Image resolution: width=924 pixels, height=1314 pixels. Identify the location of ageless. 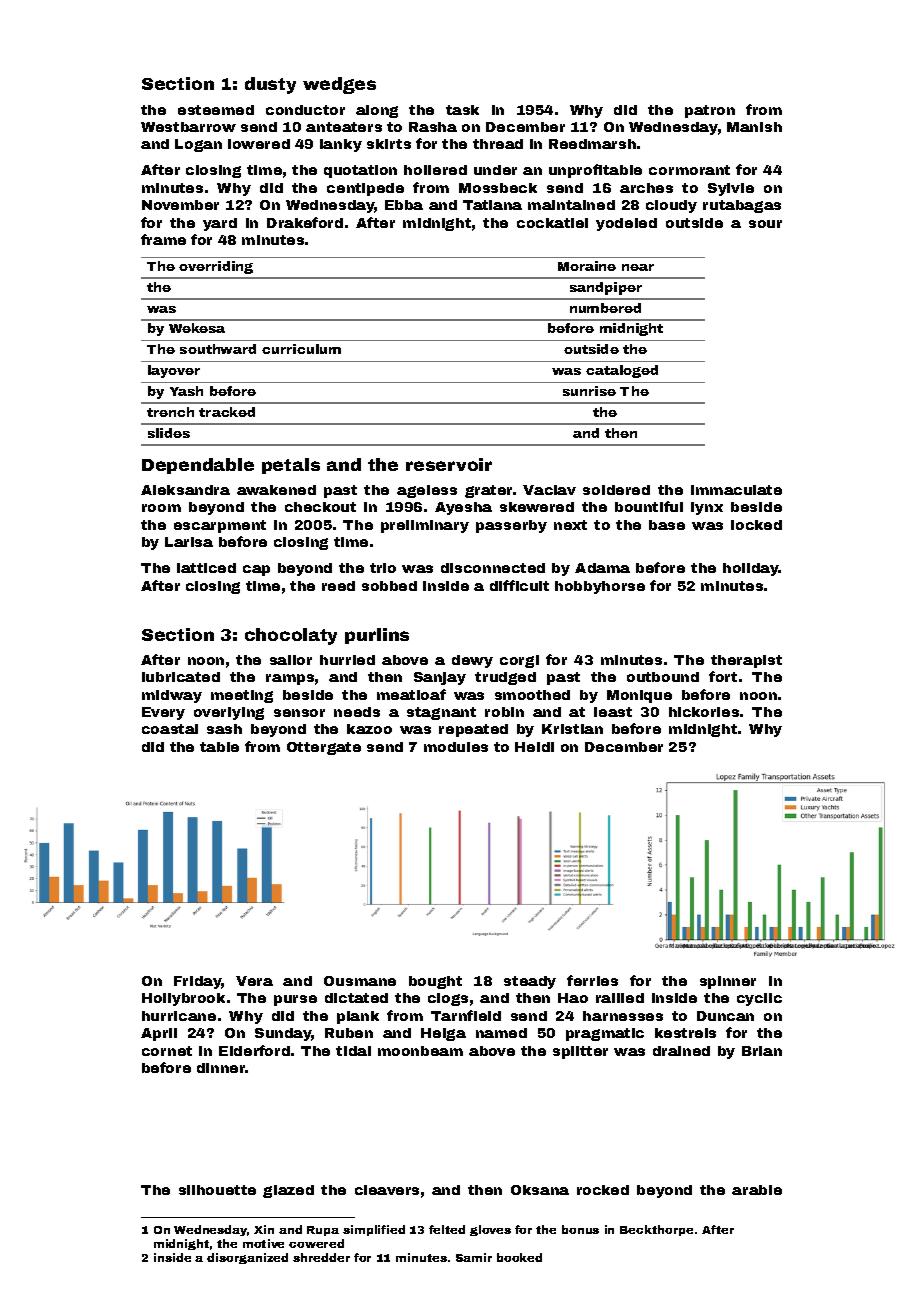
(427, 491).
